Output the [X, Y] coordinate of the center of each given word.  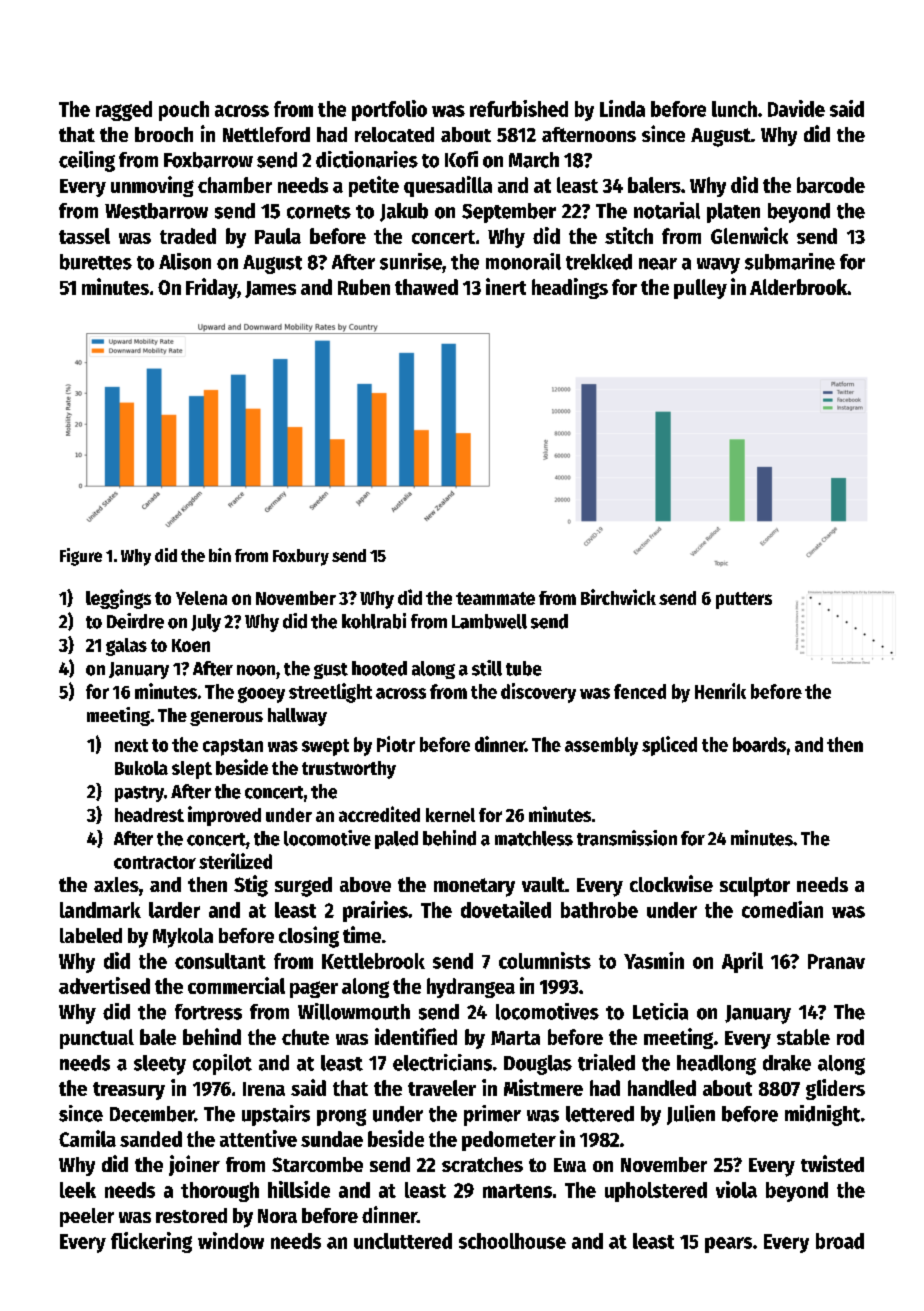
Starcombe [317, 1164]
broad [840, 1241]
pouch [184, 111]
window [231, 1240]
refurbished [519, 108]
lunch [734, 109]
